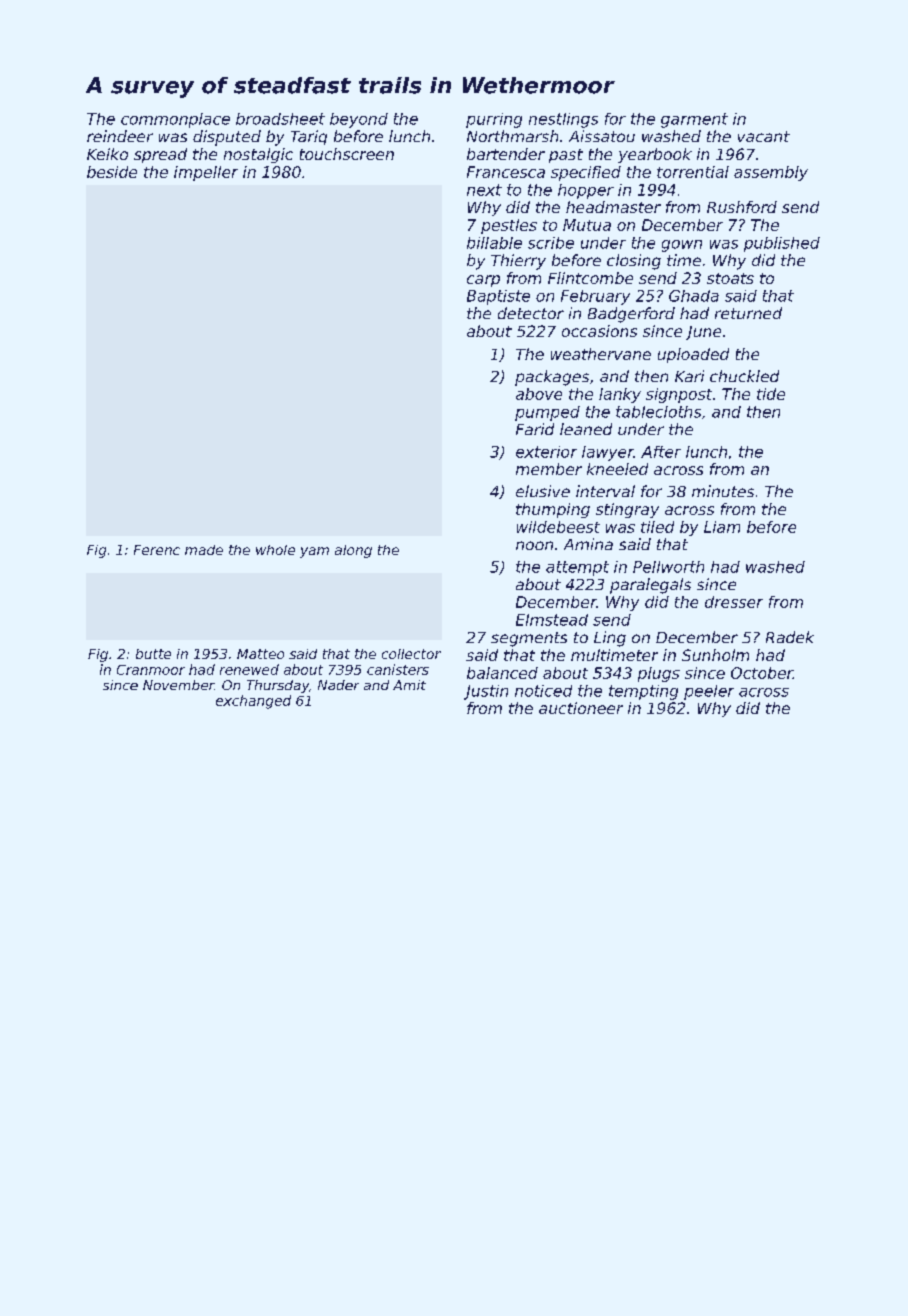 The width and height of the screenshot is (908, 1316). What do you see at coordinates (734, 602) in the screenshot?
I see `dresser` at bounding box center [734, 602].
